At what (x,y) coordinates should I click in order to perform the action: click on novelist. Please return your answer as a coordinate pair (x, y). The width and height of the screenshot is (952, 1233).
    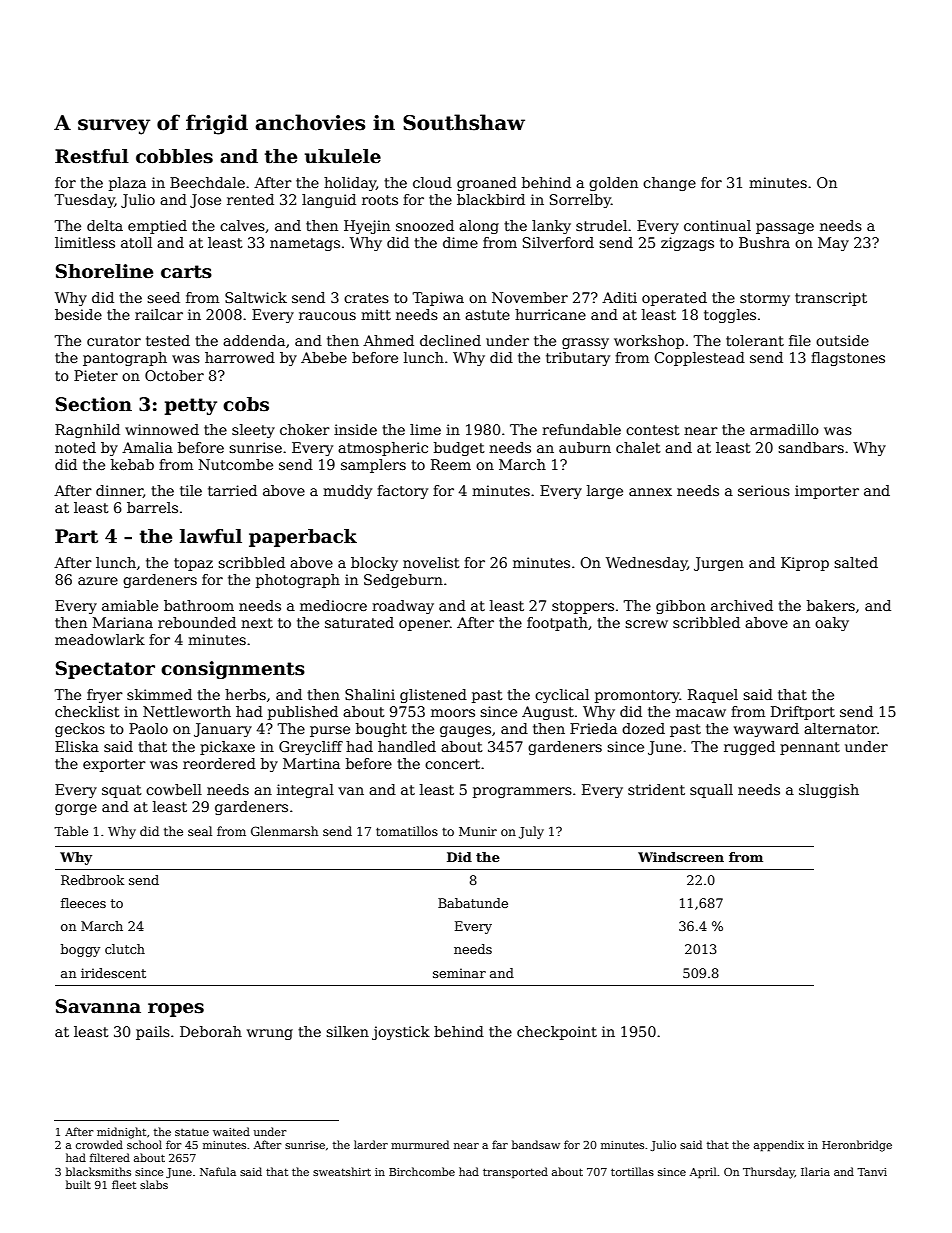
    Looking at the image, I should click on (431, 562).
